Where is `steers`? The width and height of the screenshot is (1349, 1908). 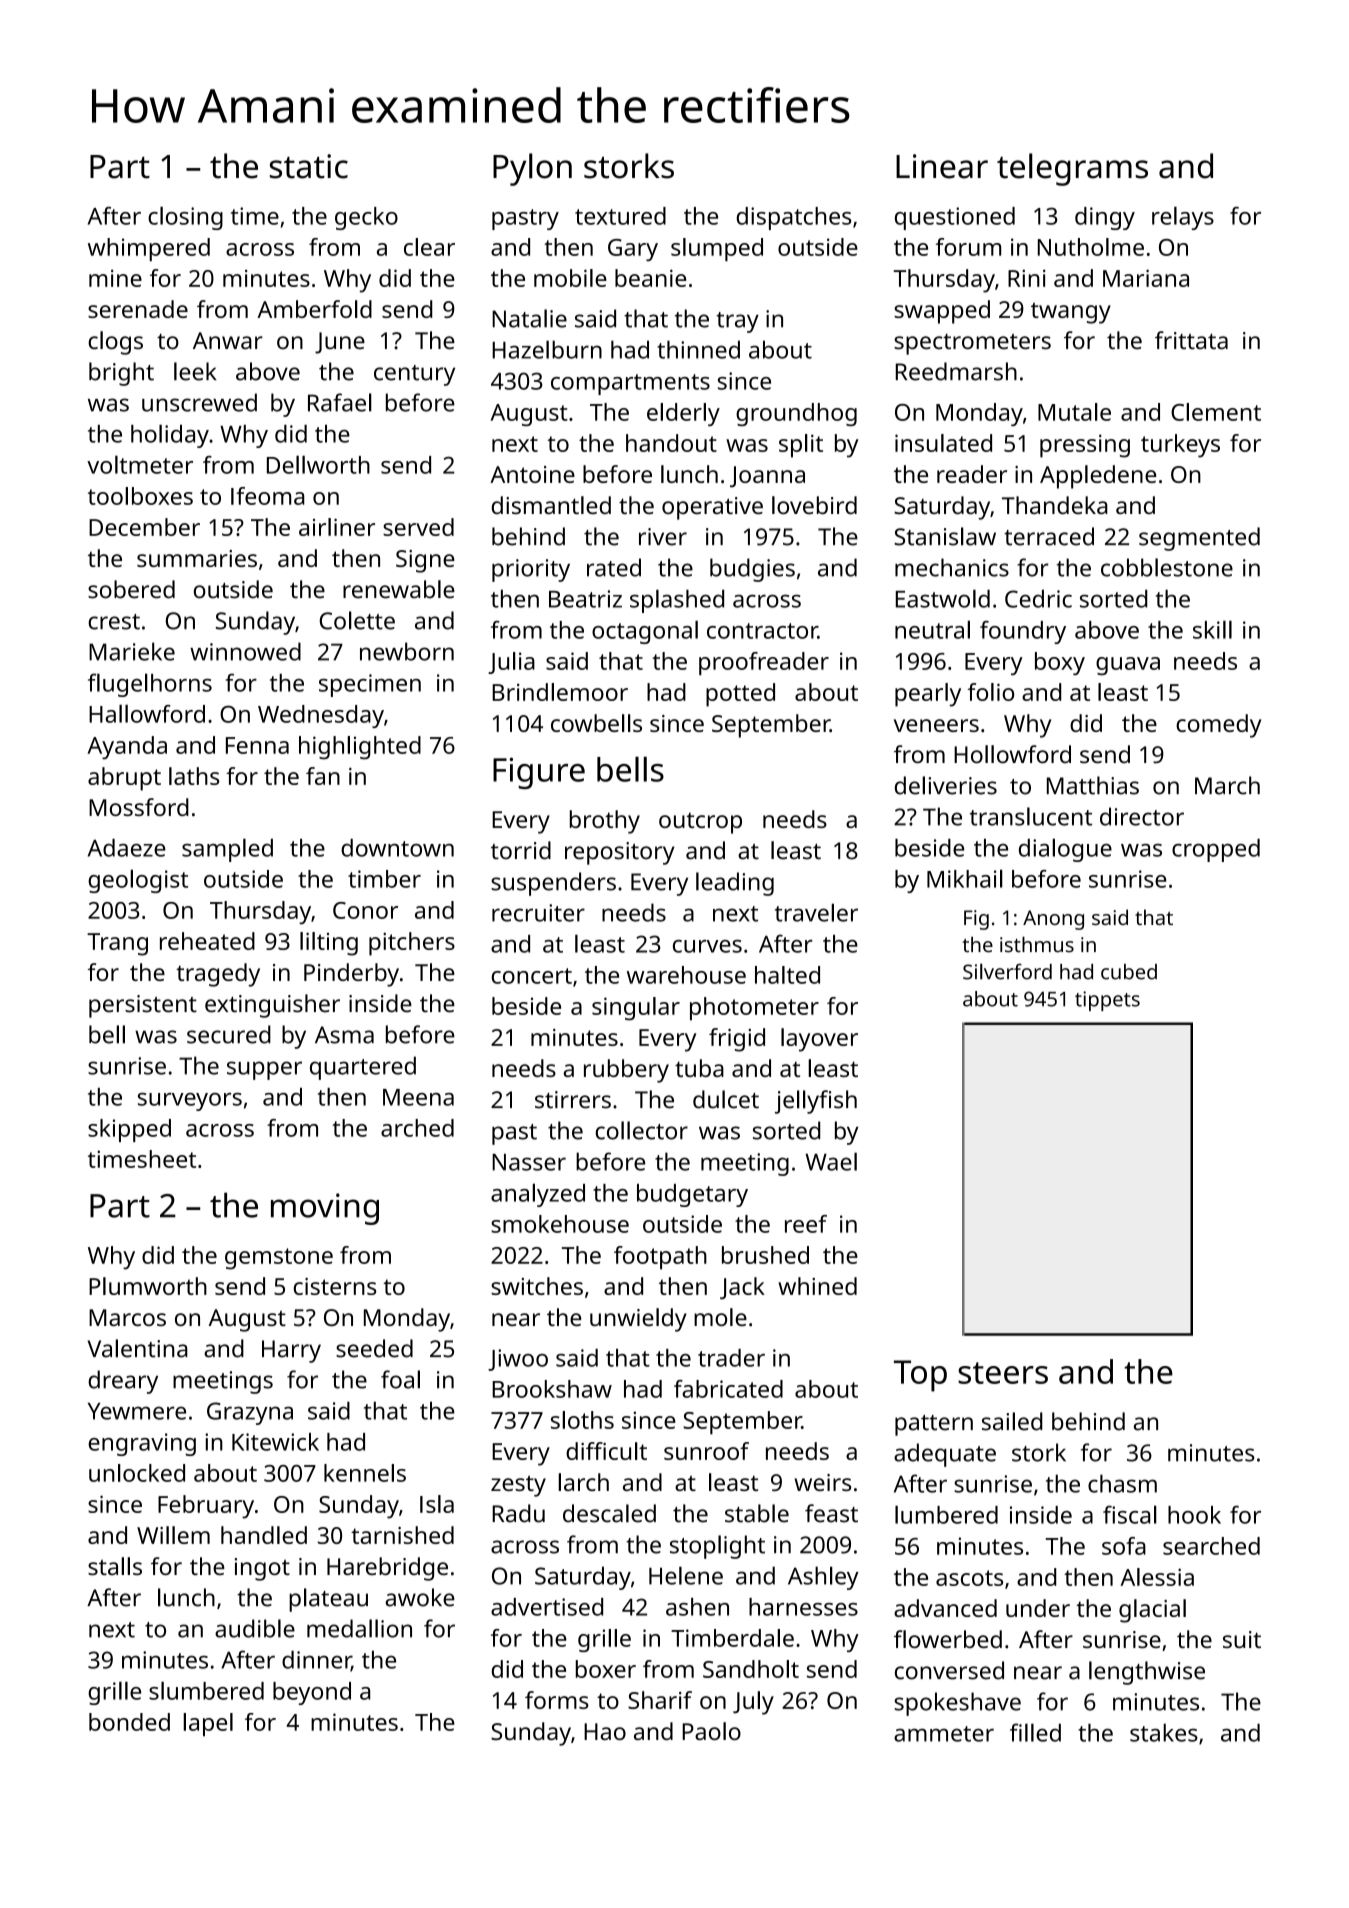
steers is located at coordinates (1003, 1373).
